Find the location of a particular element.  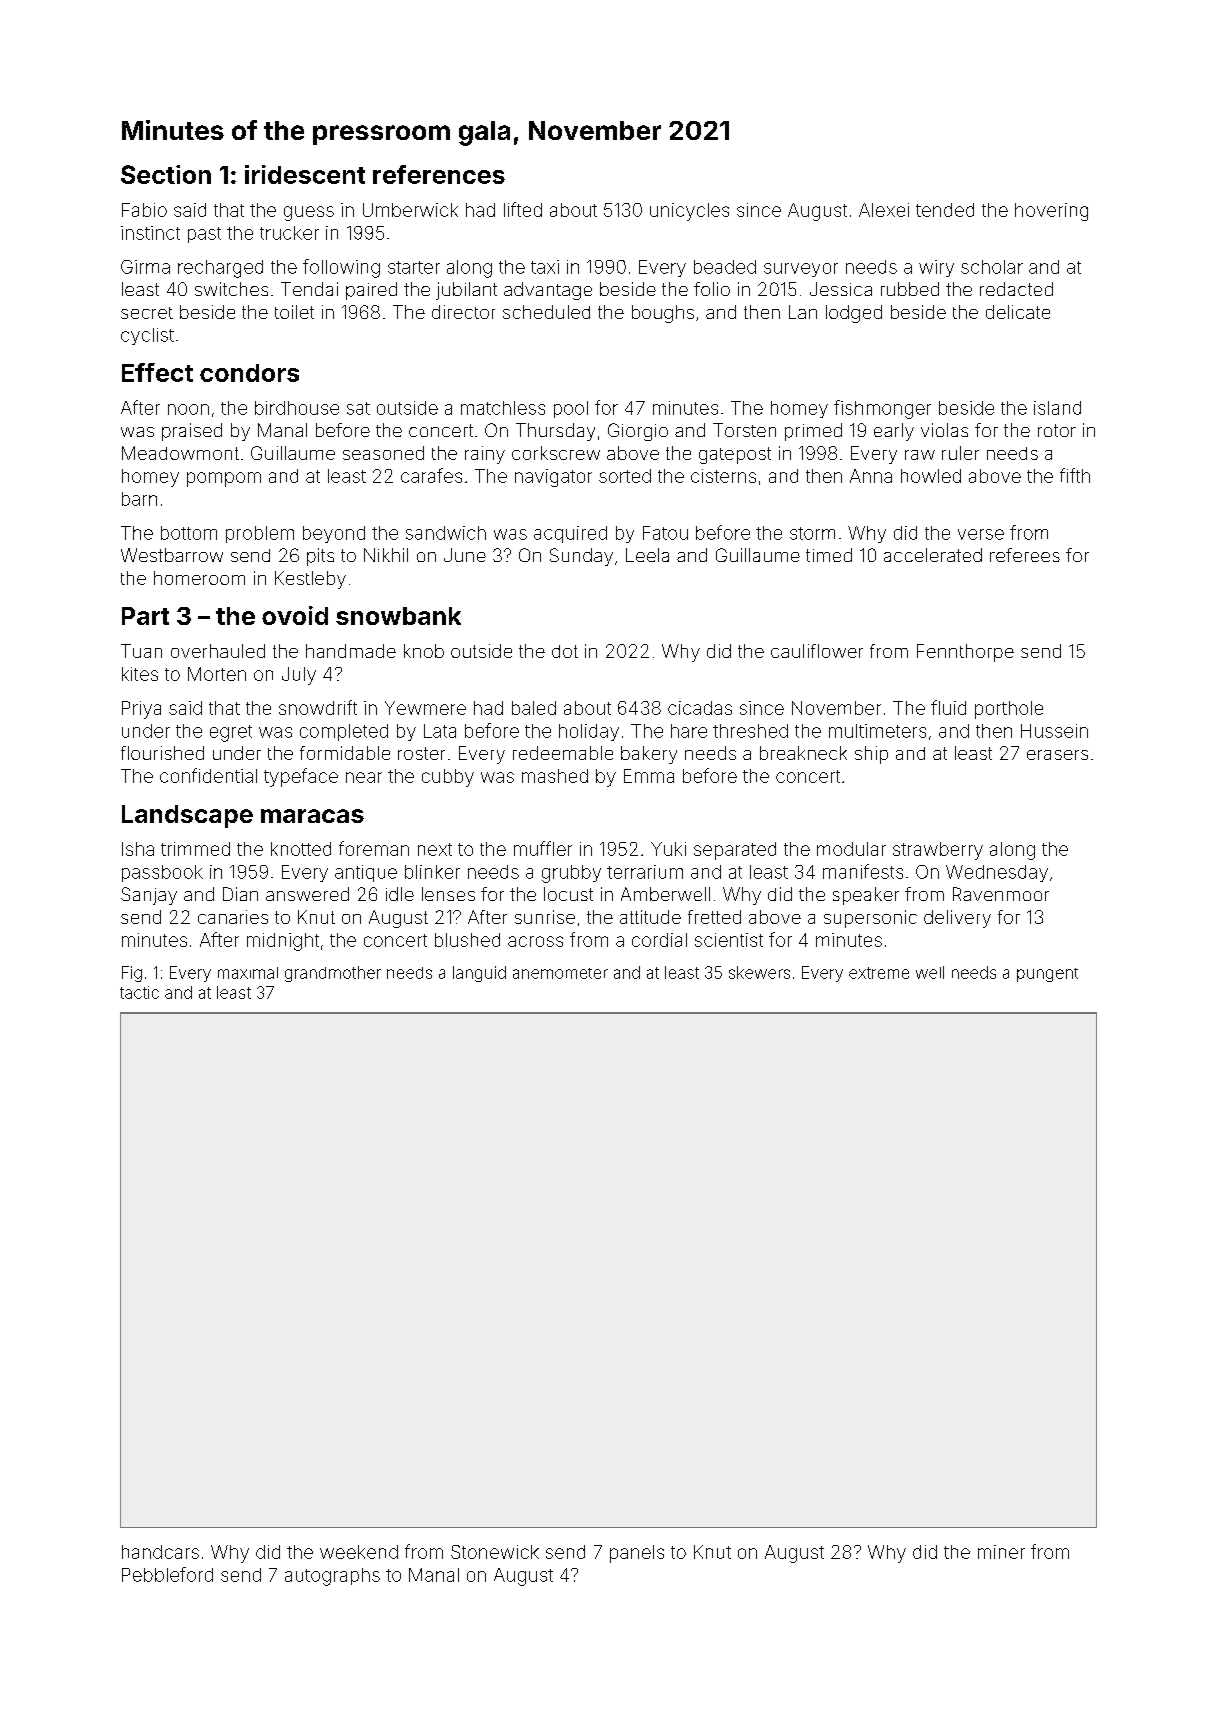

barn is located at coordinates (139, 499).
